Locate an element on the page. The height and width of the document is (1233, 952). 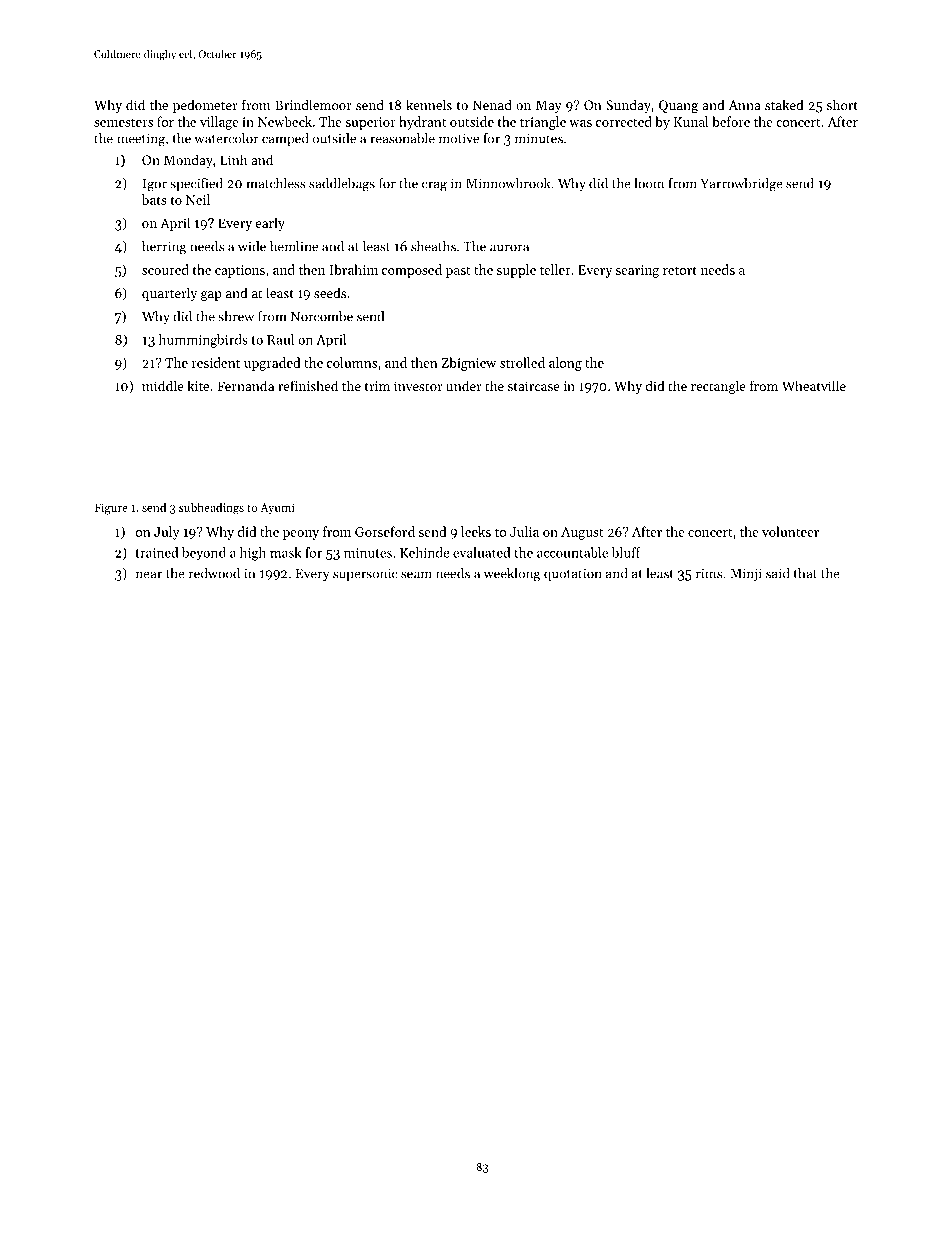
July is located at coordinates (167, 533).
